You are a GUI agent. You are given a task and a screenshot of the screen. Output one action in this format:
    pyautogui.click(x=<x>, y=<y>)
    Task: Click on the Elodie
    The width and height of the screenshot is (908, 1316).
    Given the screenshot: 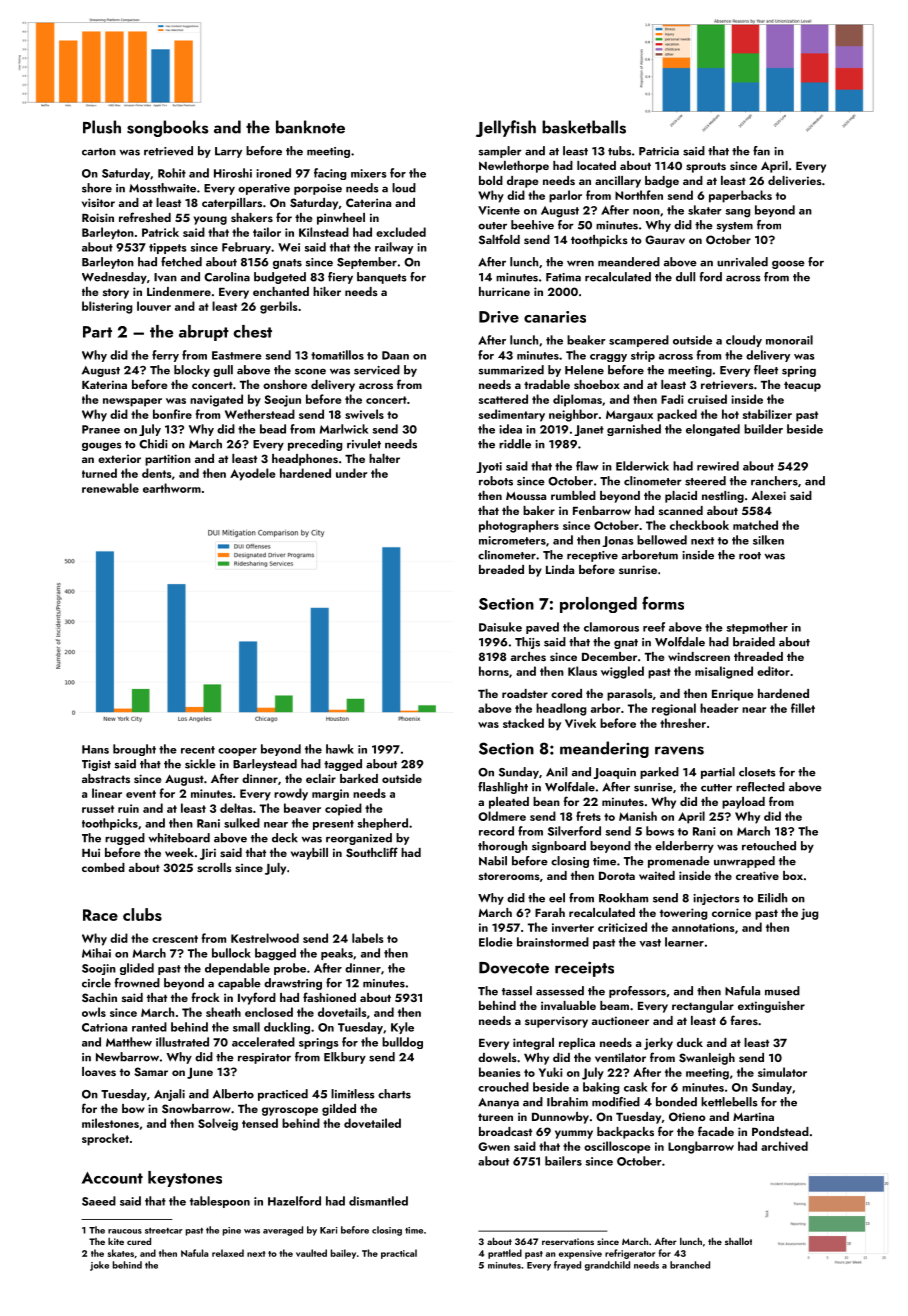 What is the action you would take?
    pyautogui.click(x=496, y=942)
